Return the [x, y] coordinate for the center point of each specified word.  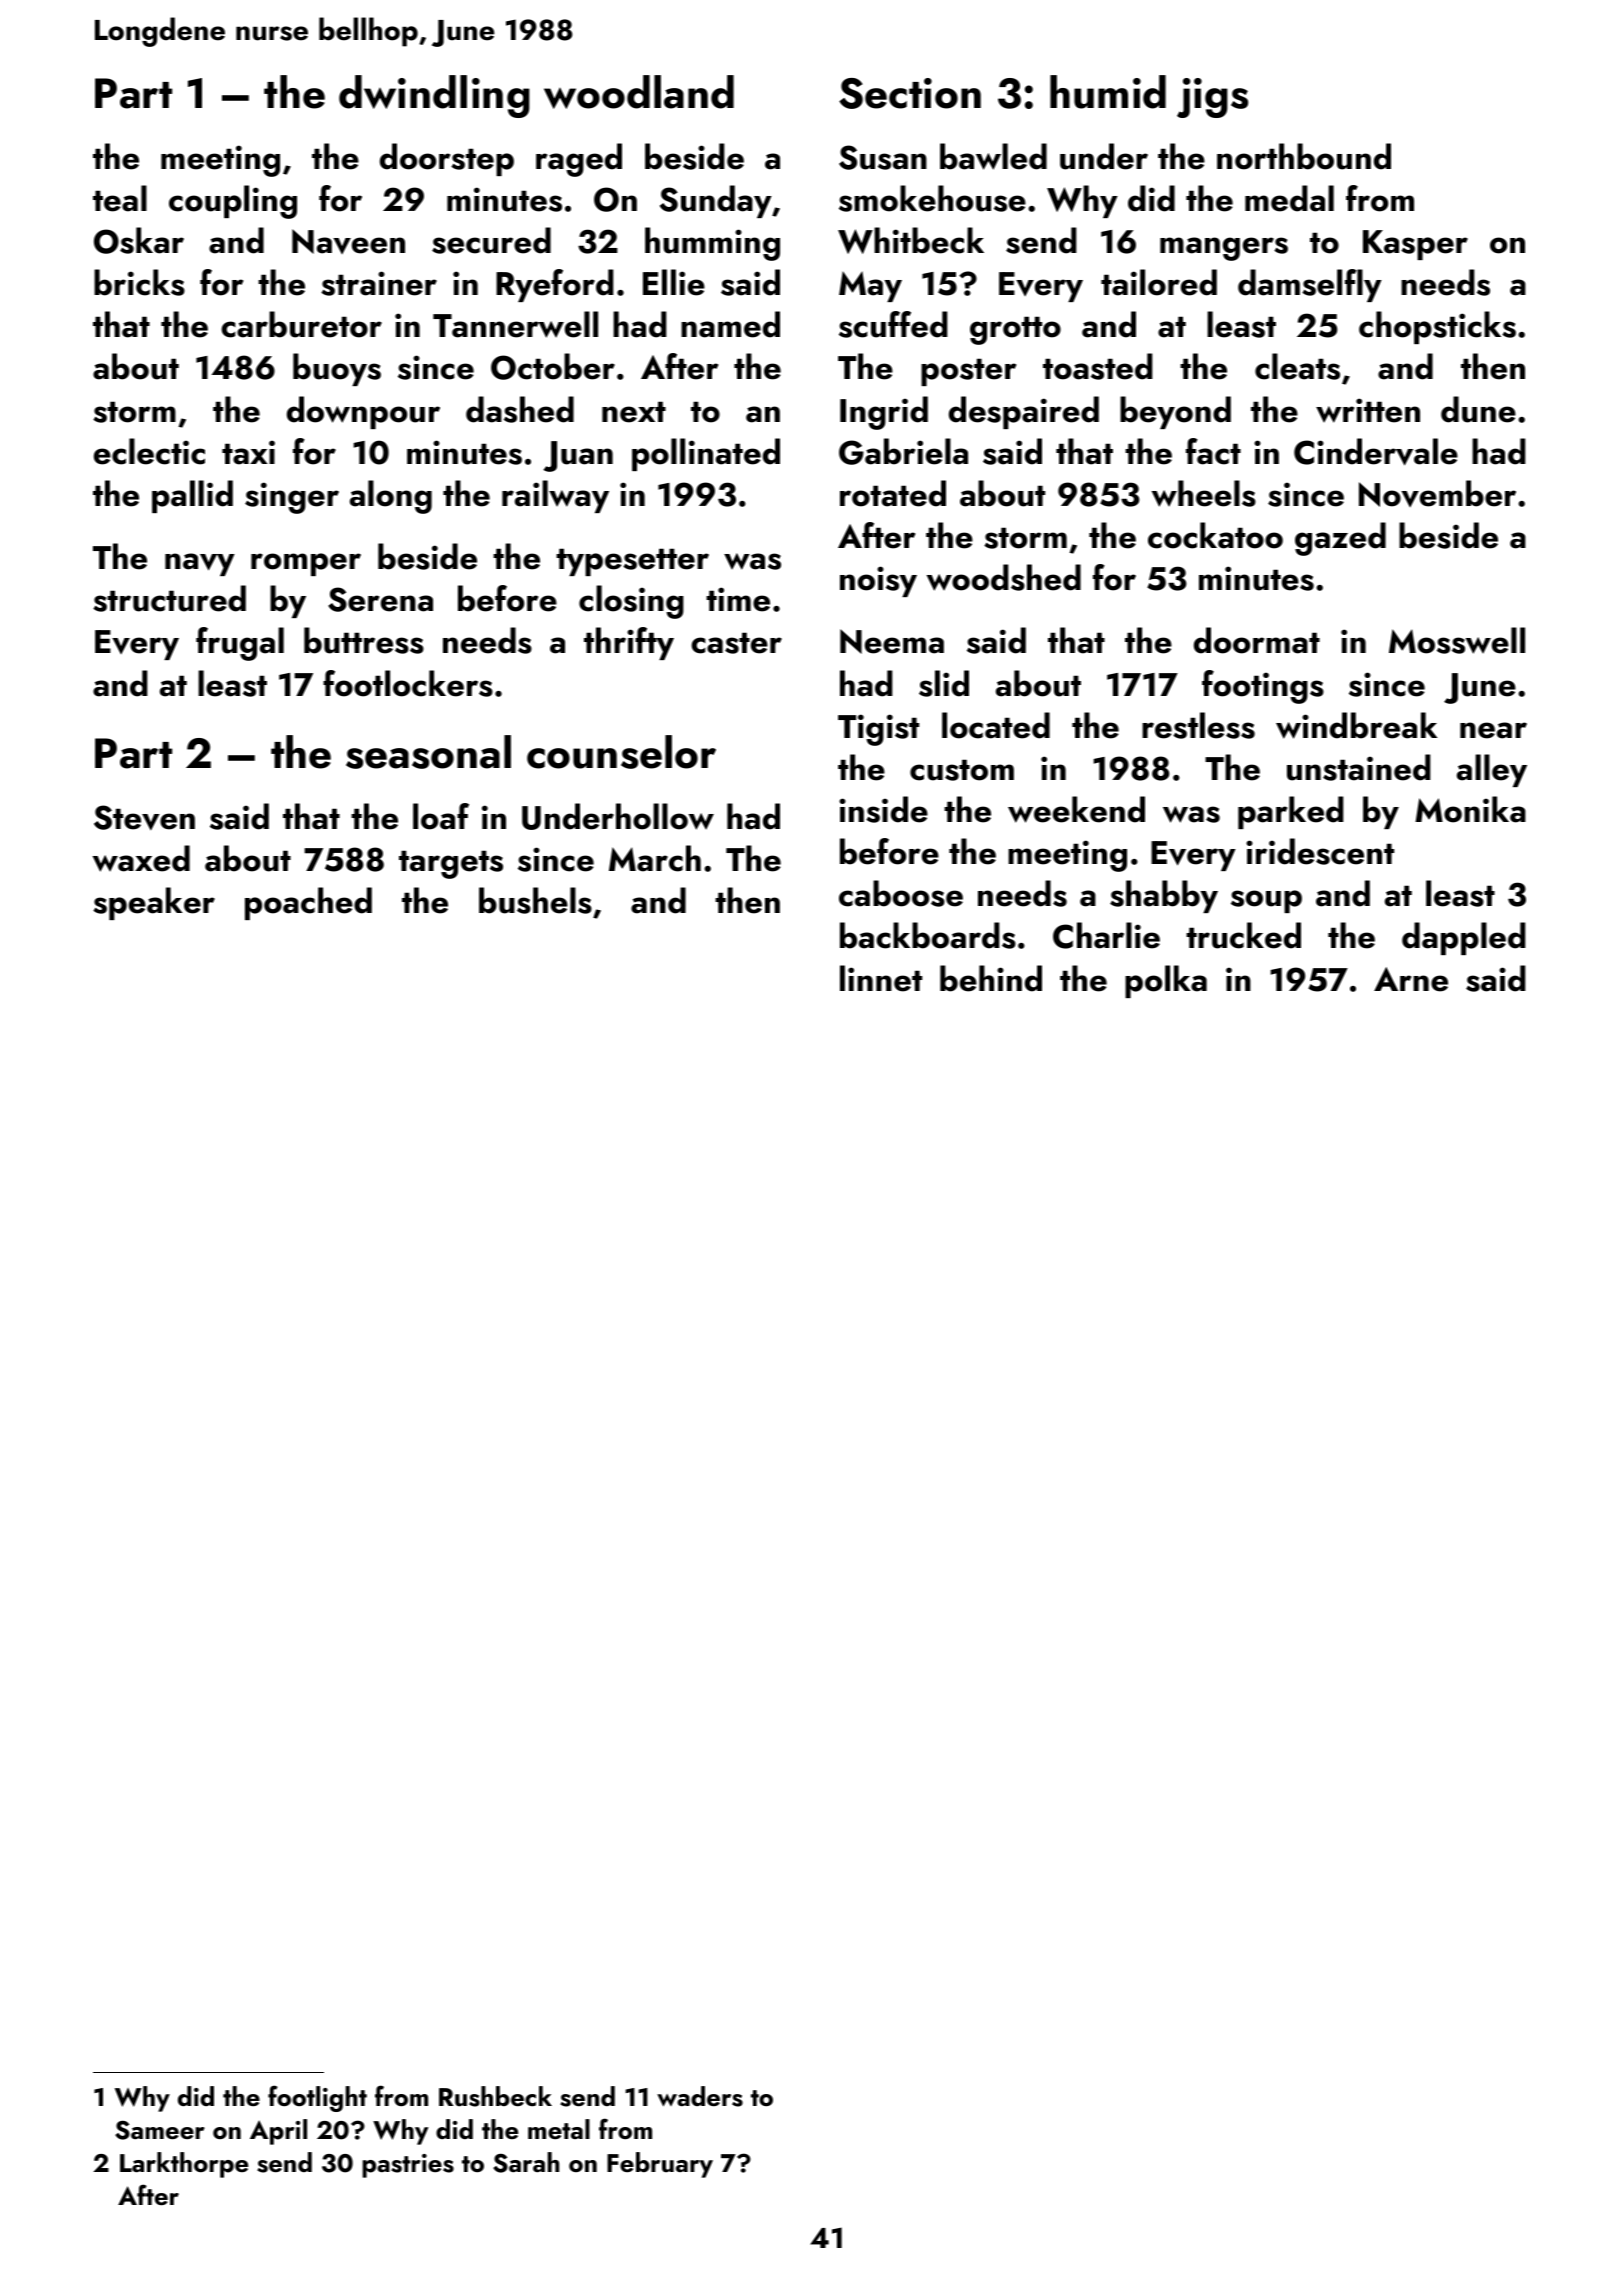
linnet [881, 978]
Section [910, 93]
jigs [1212, 98]
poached [308, 903]
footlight [317, 2098]
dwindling [434, 96]
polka [1166, 981]
